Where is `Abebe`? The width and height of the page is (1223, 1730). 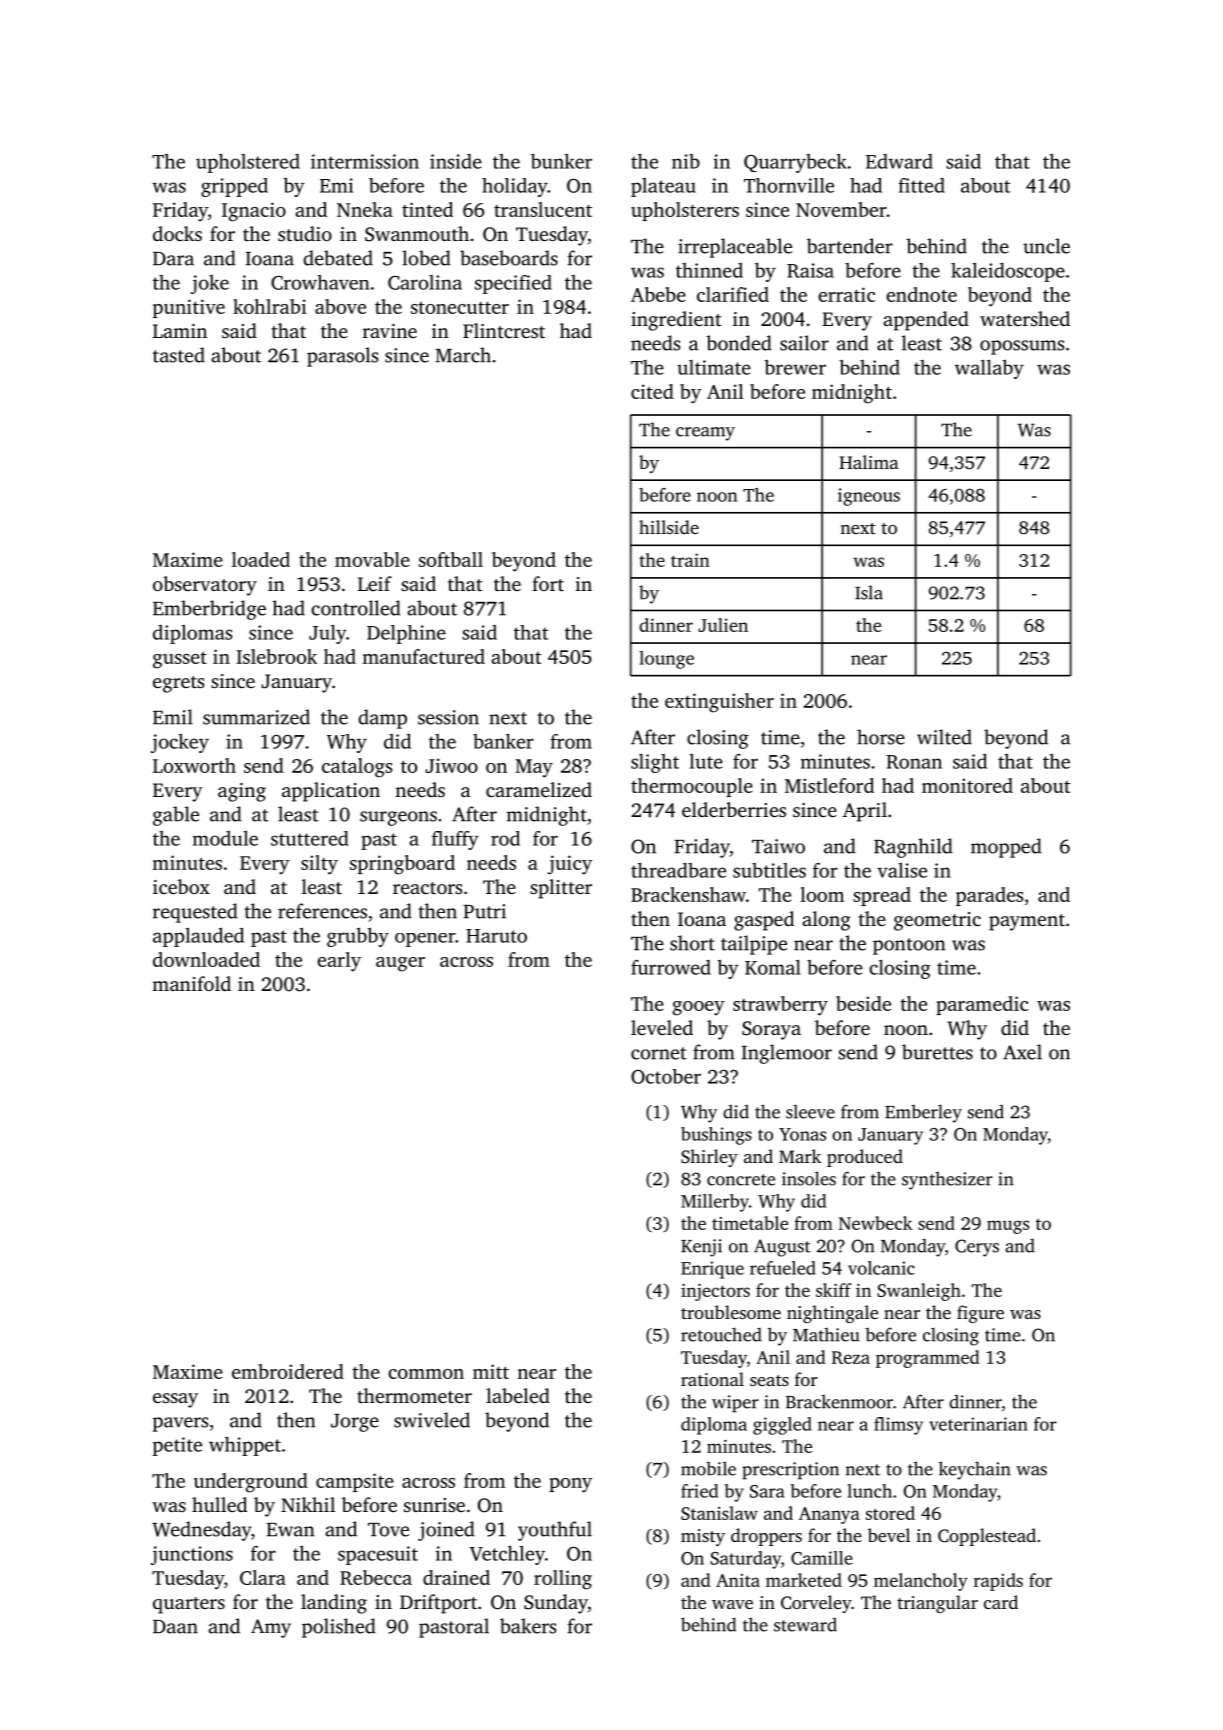
Abebe is located at coordinates (658, 294).
